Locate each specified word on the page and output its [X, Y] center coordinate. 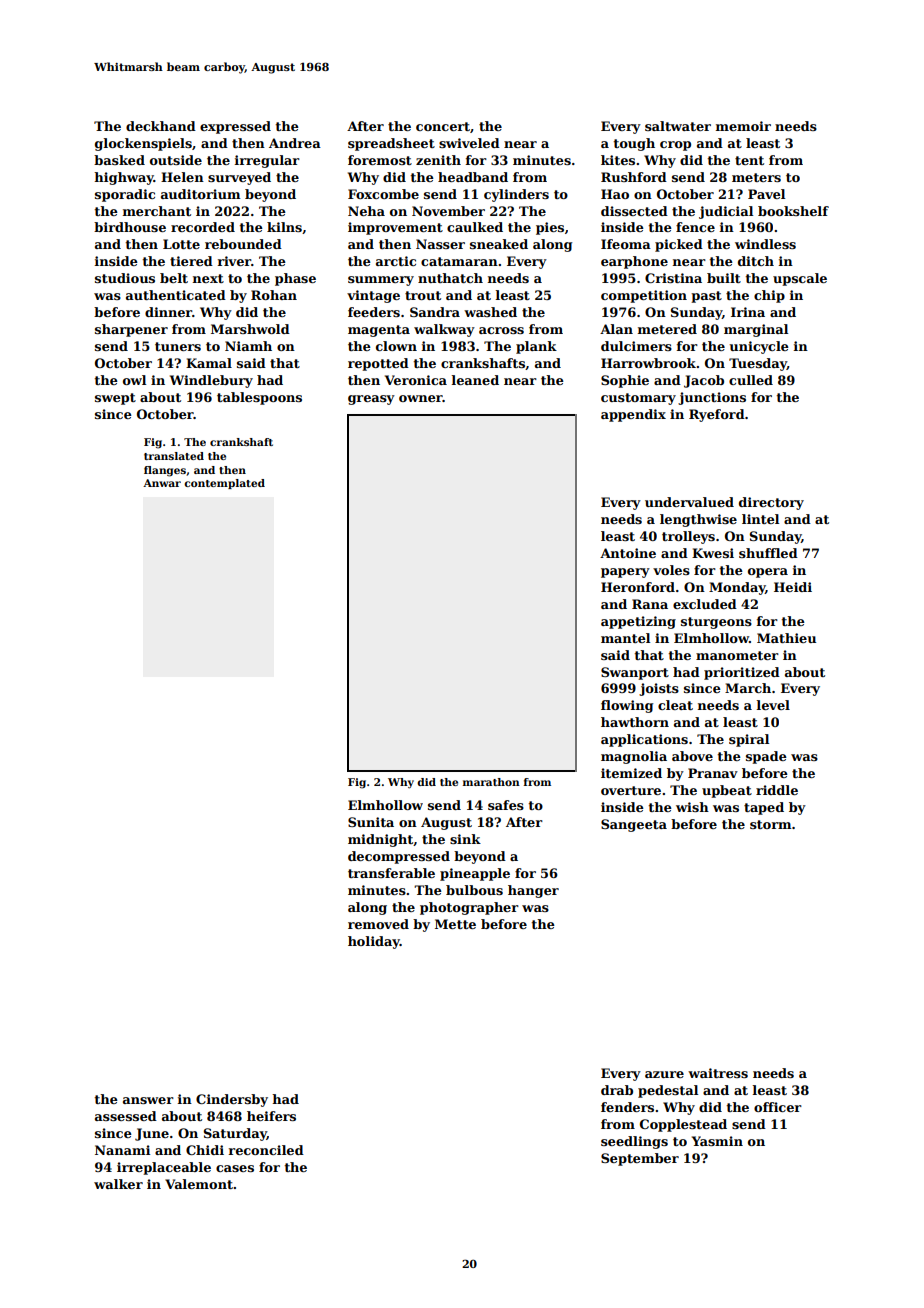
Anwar [162, 483]
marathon [491, 782]
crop [675, 146]
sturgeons [716, 623]
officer [778, 1107]
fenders [627, 1107]
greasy [371, 400]
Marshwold [250, 329]
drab [617, 1090]
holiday [374, 942]
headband [473, 177]
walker [118, 1184]
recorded [203, 227]
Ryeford [717, 415]
